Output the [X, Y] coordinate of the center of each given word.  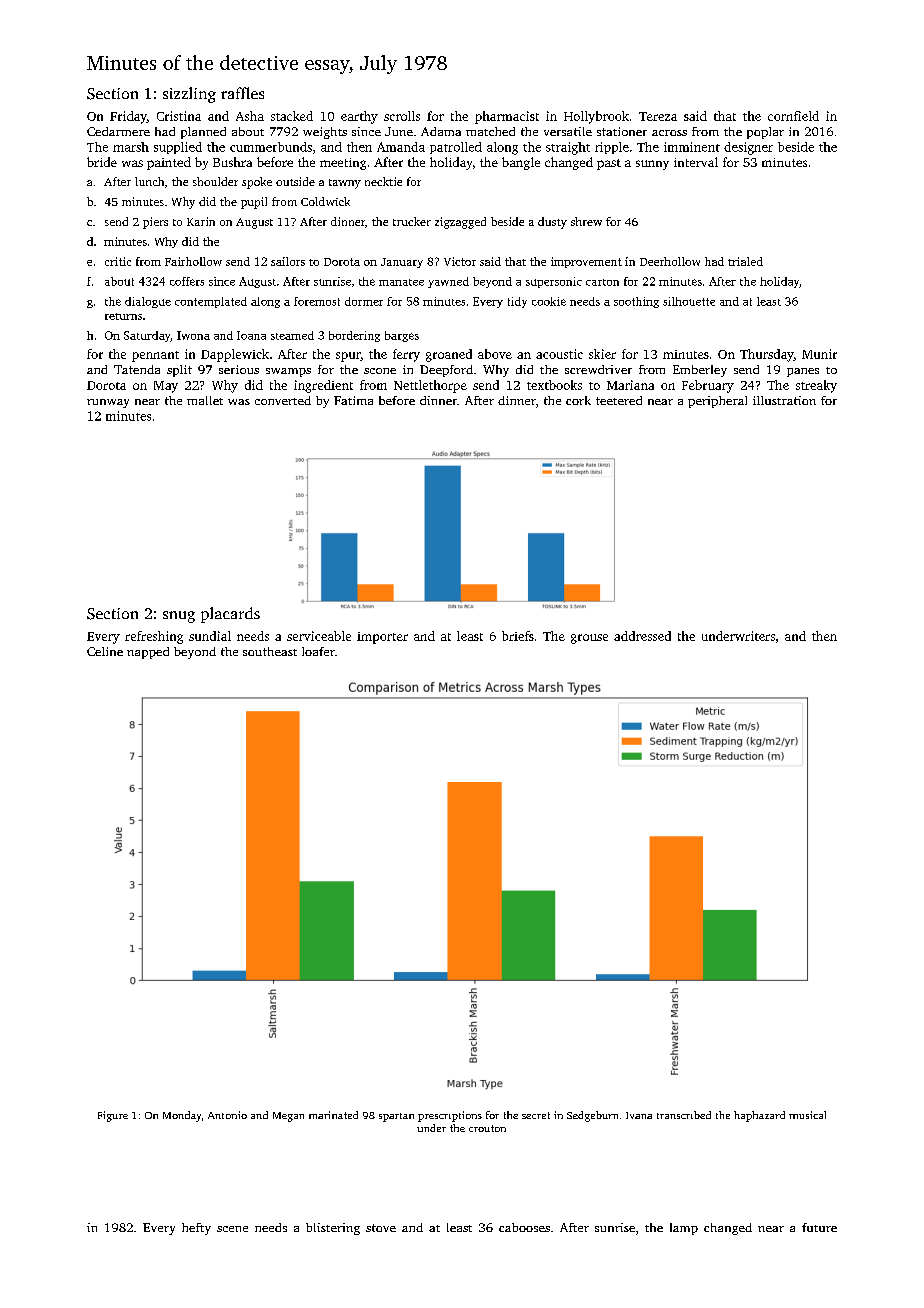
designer [748, 148]
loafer [318, 651]
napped [148, 653]
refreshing [154, 637]
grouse [589, 639]
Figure [113, 1116]
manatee [401, 282]
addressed [642, 636]
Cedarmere [118, 131]
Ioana [251, 335]
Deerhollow [670, 261]
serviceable [319, 636]
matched [490, 131]
